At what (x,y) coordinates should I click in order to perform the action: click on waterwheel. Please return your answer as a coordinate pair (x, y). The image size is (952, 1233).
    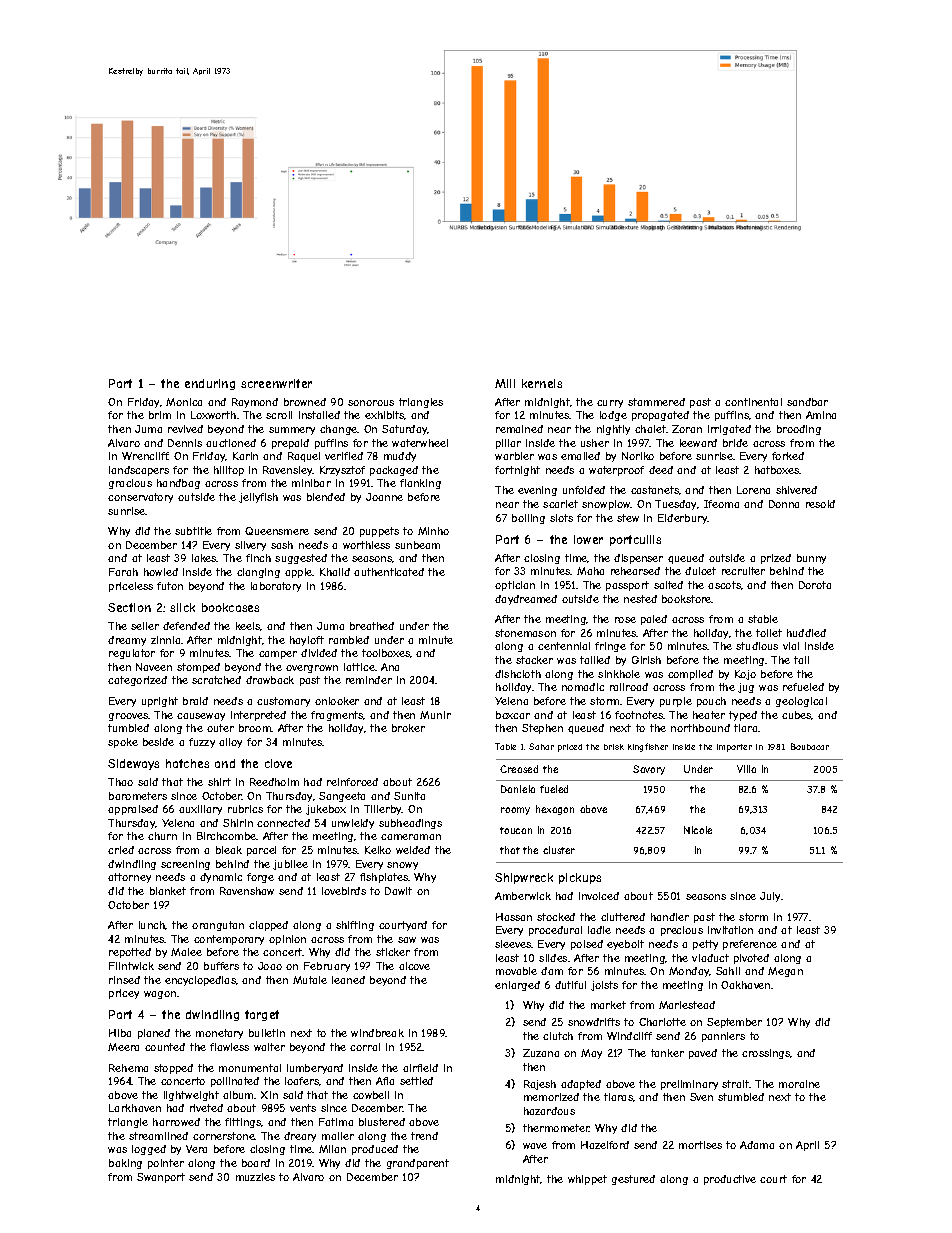
    Looking at the image, I should click on (420, 443).
